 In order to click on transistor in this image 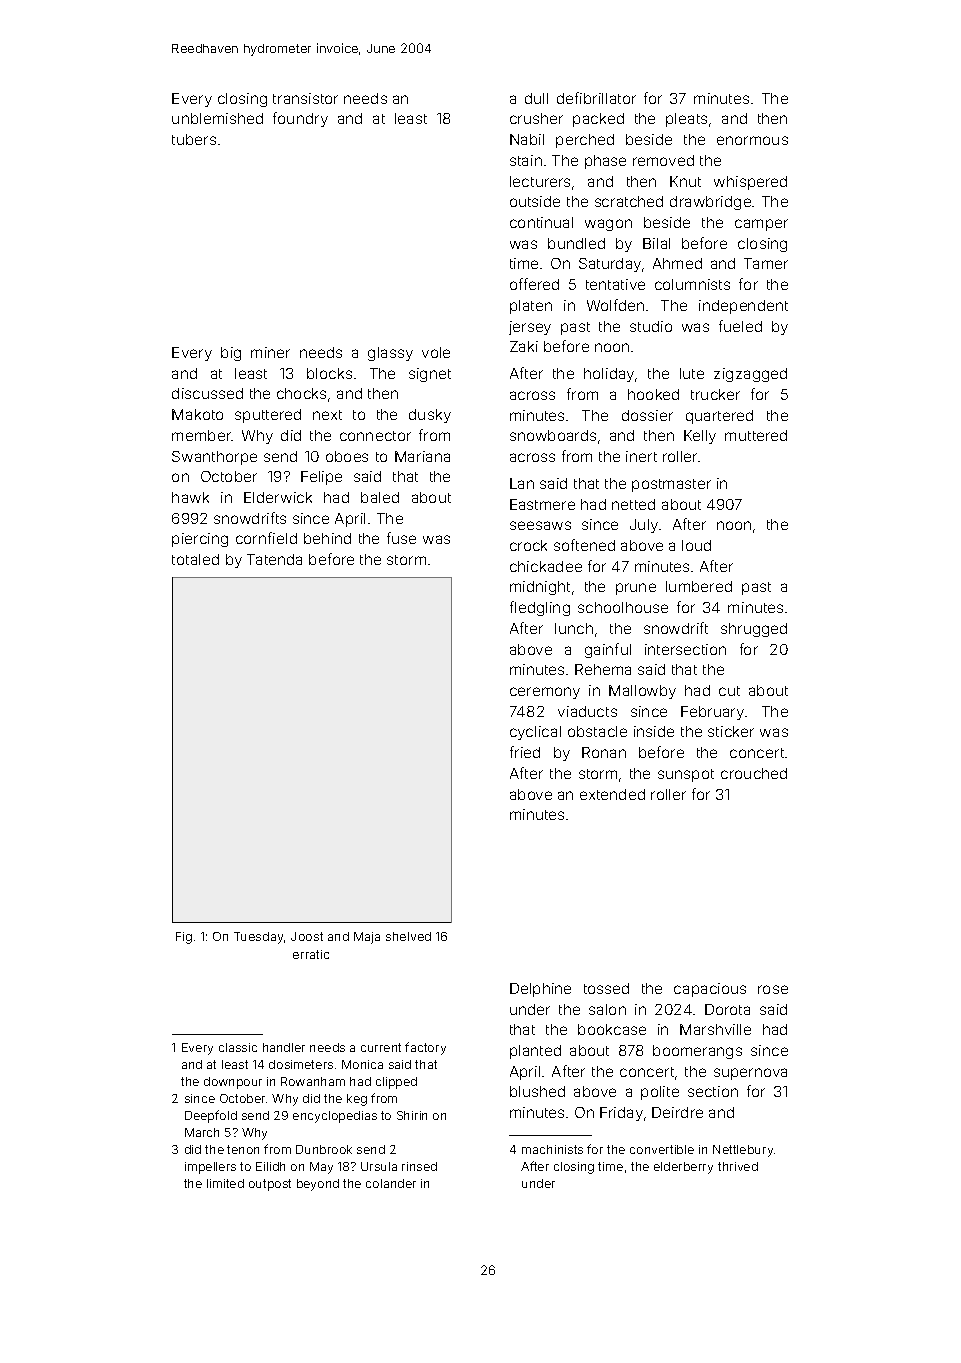, I will do `click(305, 98)`.
